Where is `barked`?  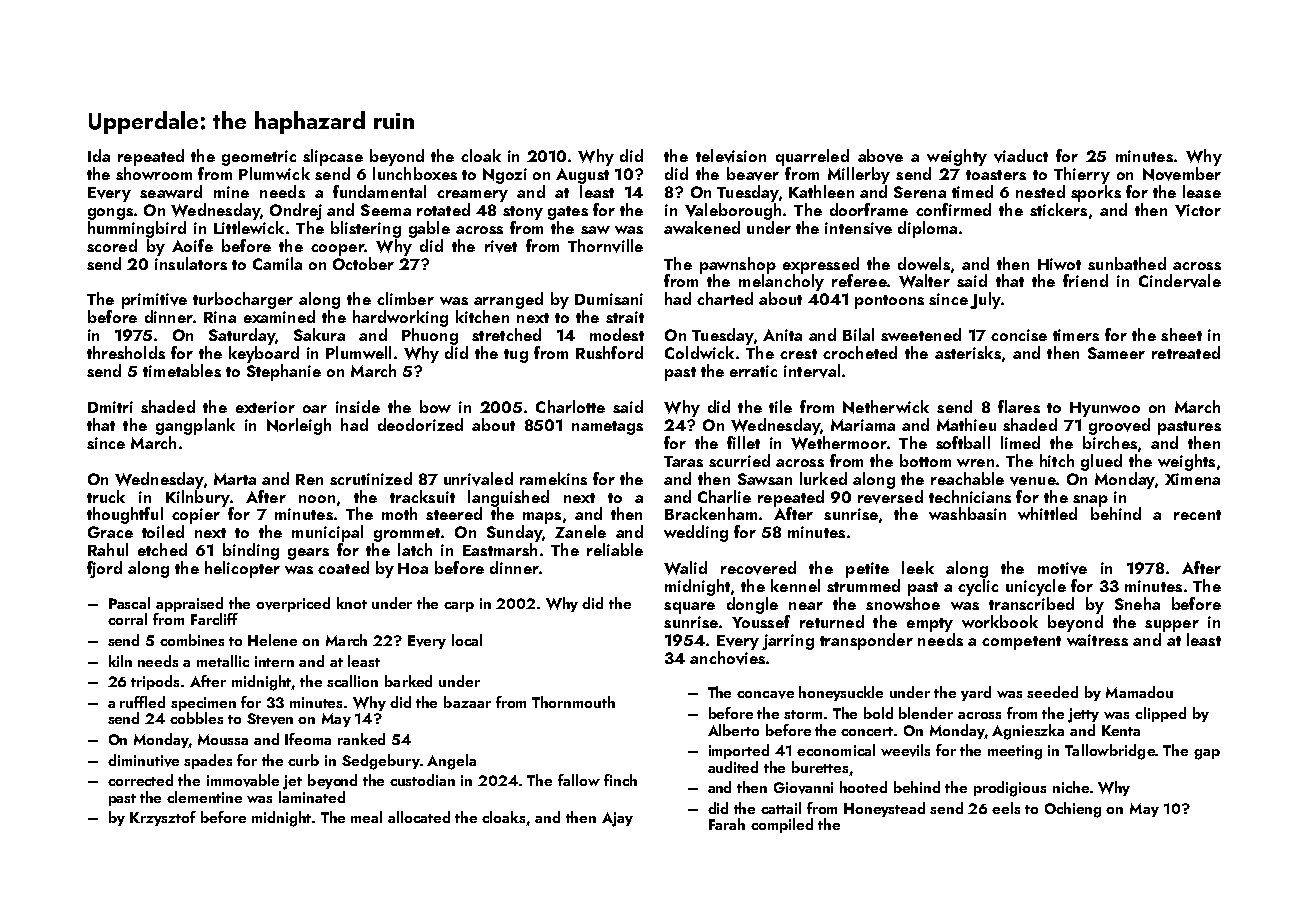
barked is located at coordinates (408, 681).
